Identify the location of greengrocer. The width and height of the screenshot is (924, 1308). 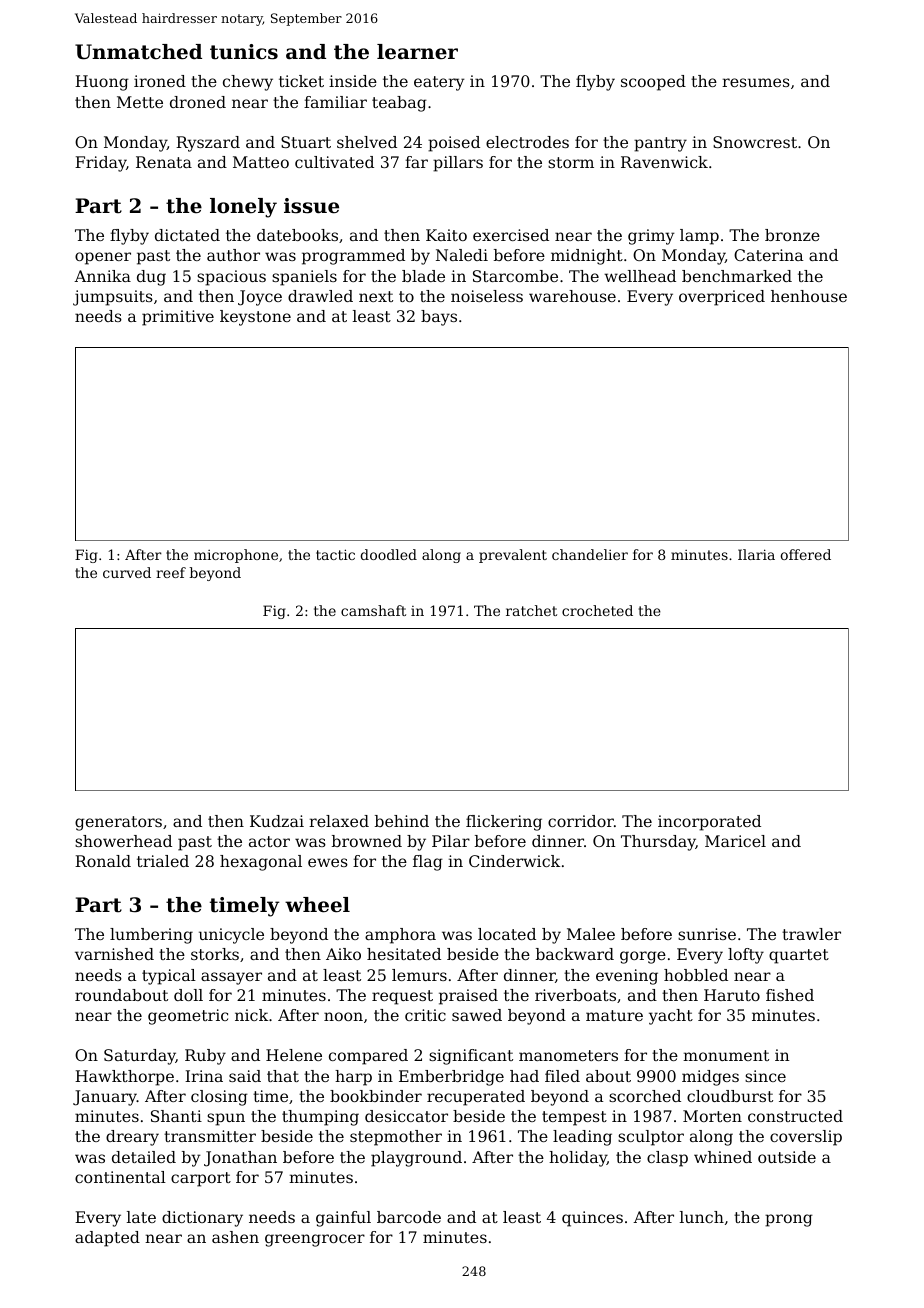
(315, 1240).
